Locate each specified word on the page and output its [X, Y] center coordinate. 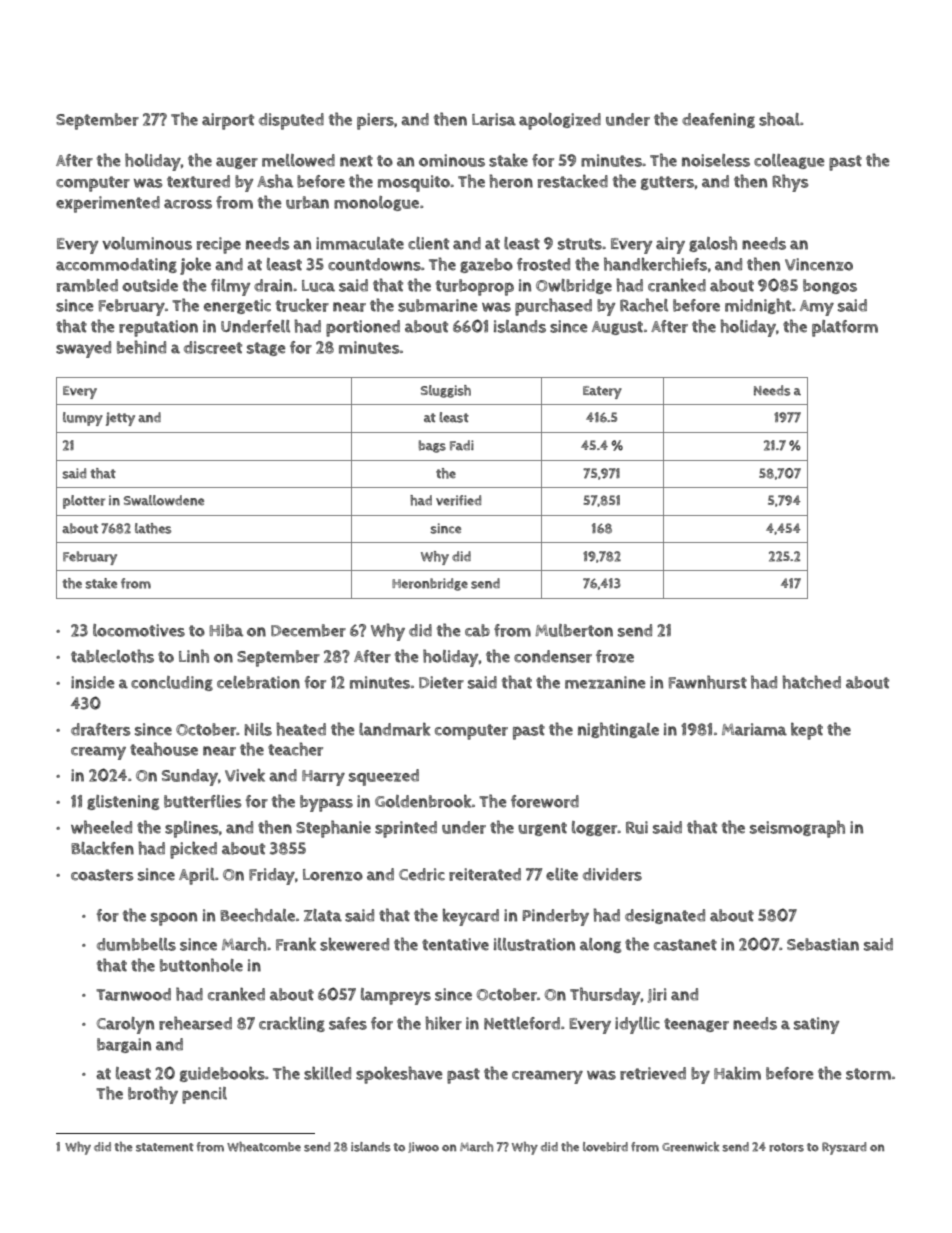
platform [845, 328]
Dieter [441, 682]
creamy [98, 753]
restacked [573, 181]
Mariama [754, 729]
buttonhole [201, 965]
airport [228, 121]
